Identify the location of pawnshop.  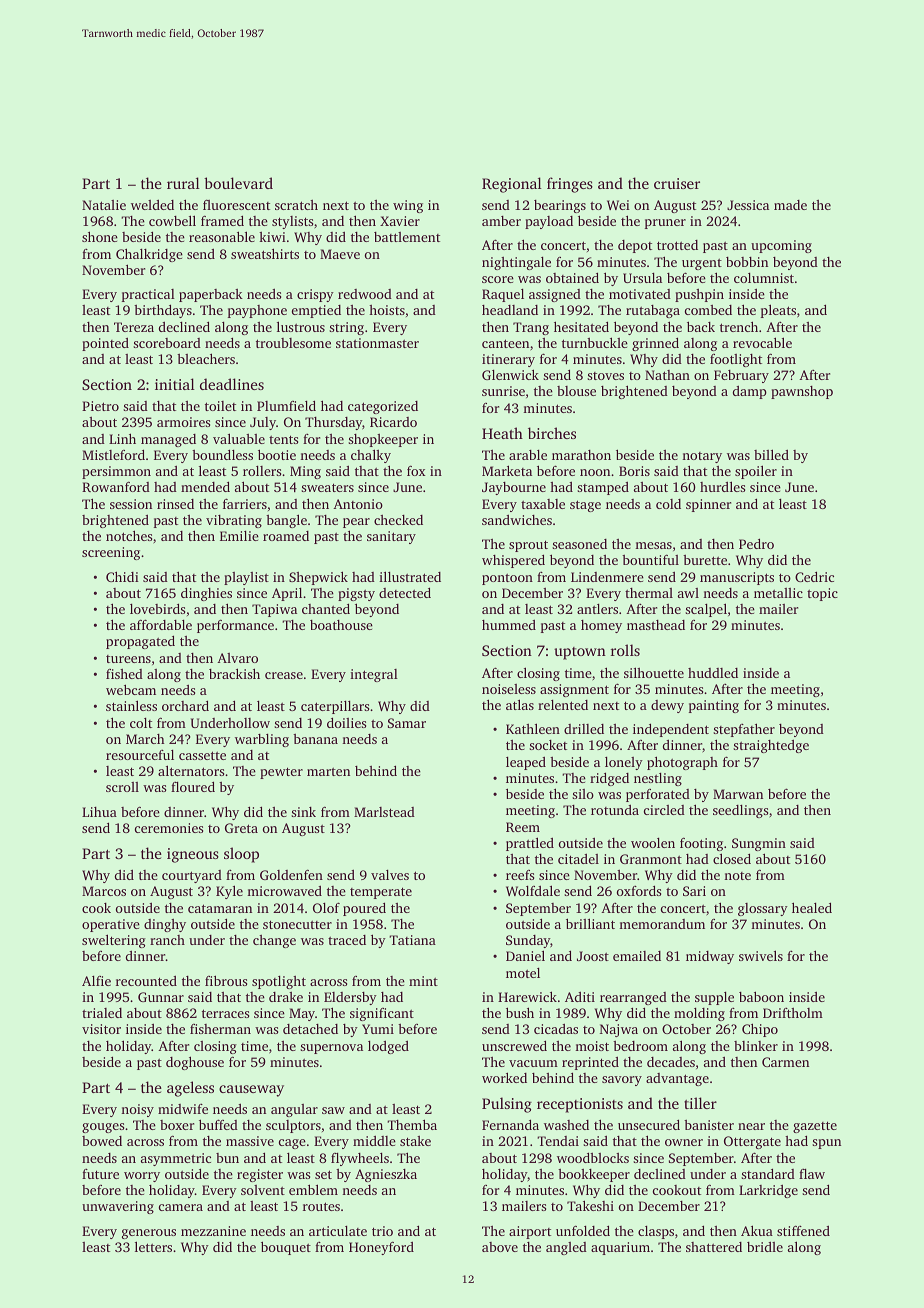
(802, 392).
